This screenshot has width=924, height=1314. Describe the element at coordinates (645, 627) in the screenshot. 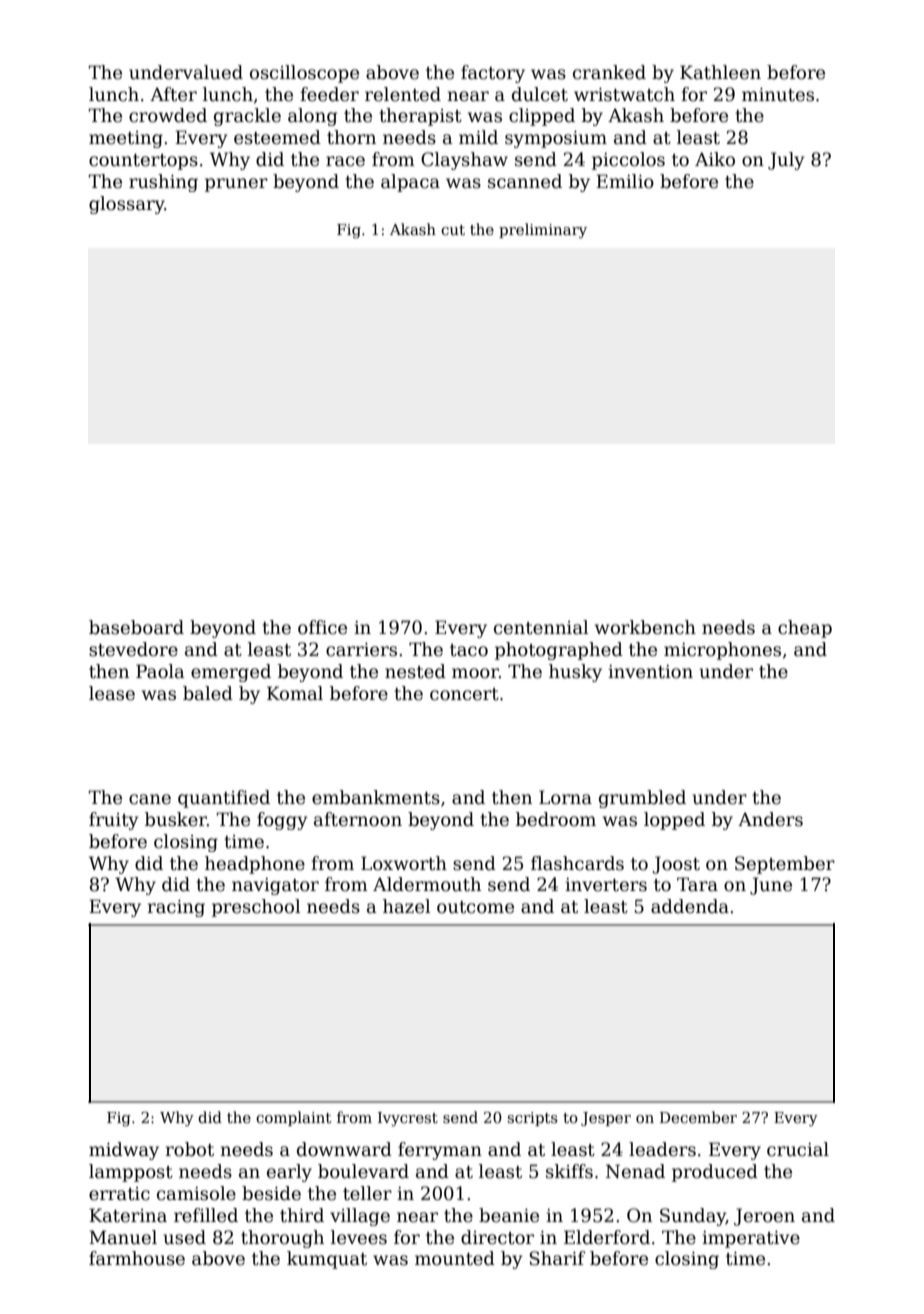

I see `workbench` at that location.
